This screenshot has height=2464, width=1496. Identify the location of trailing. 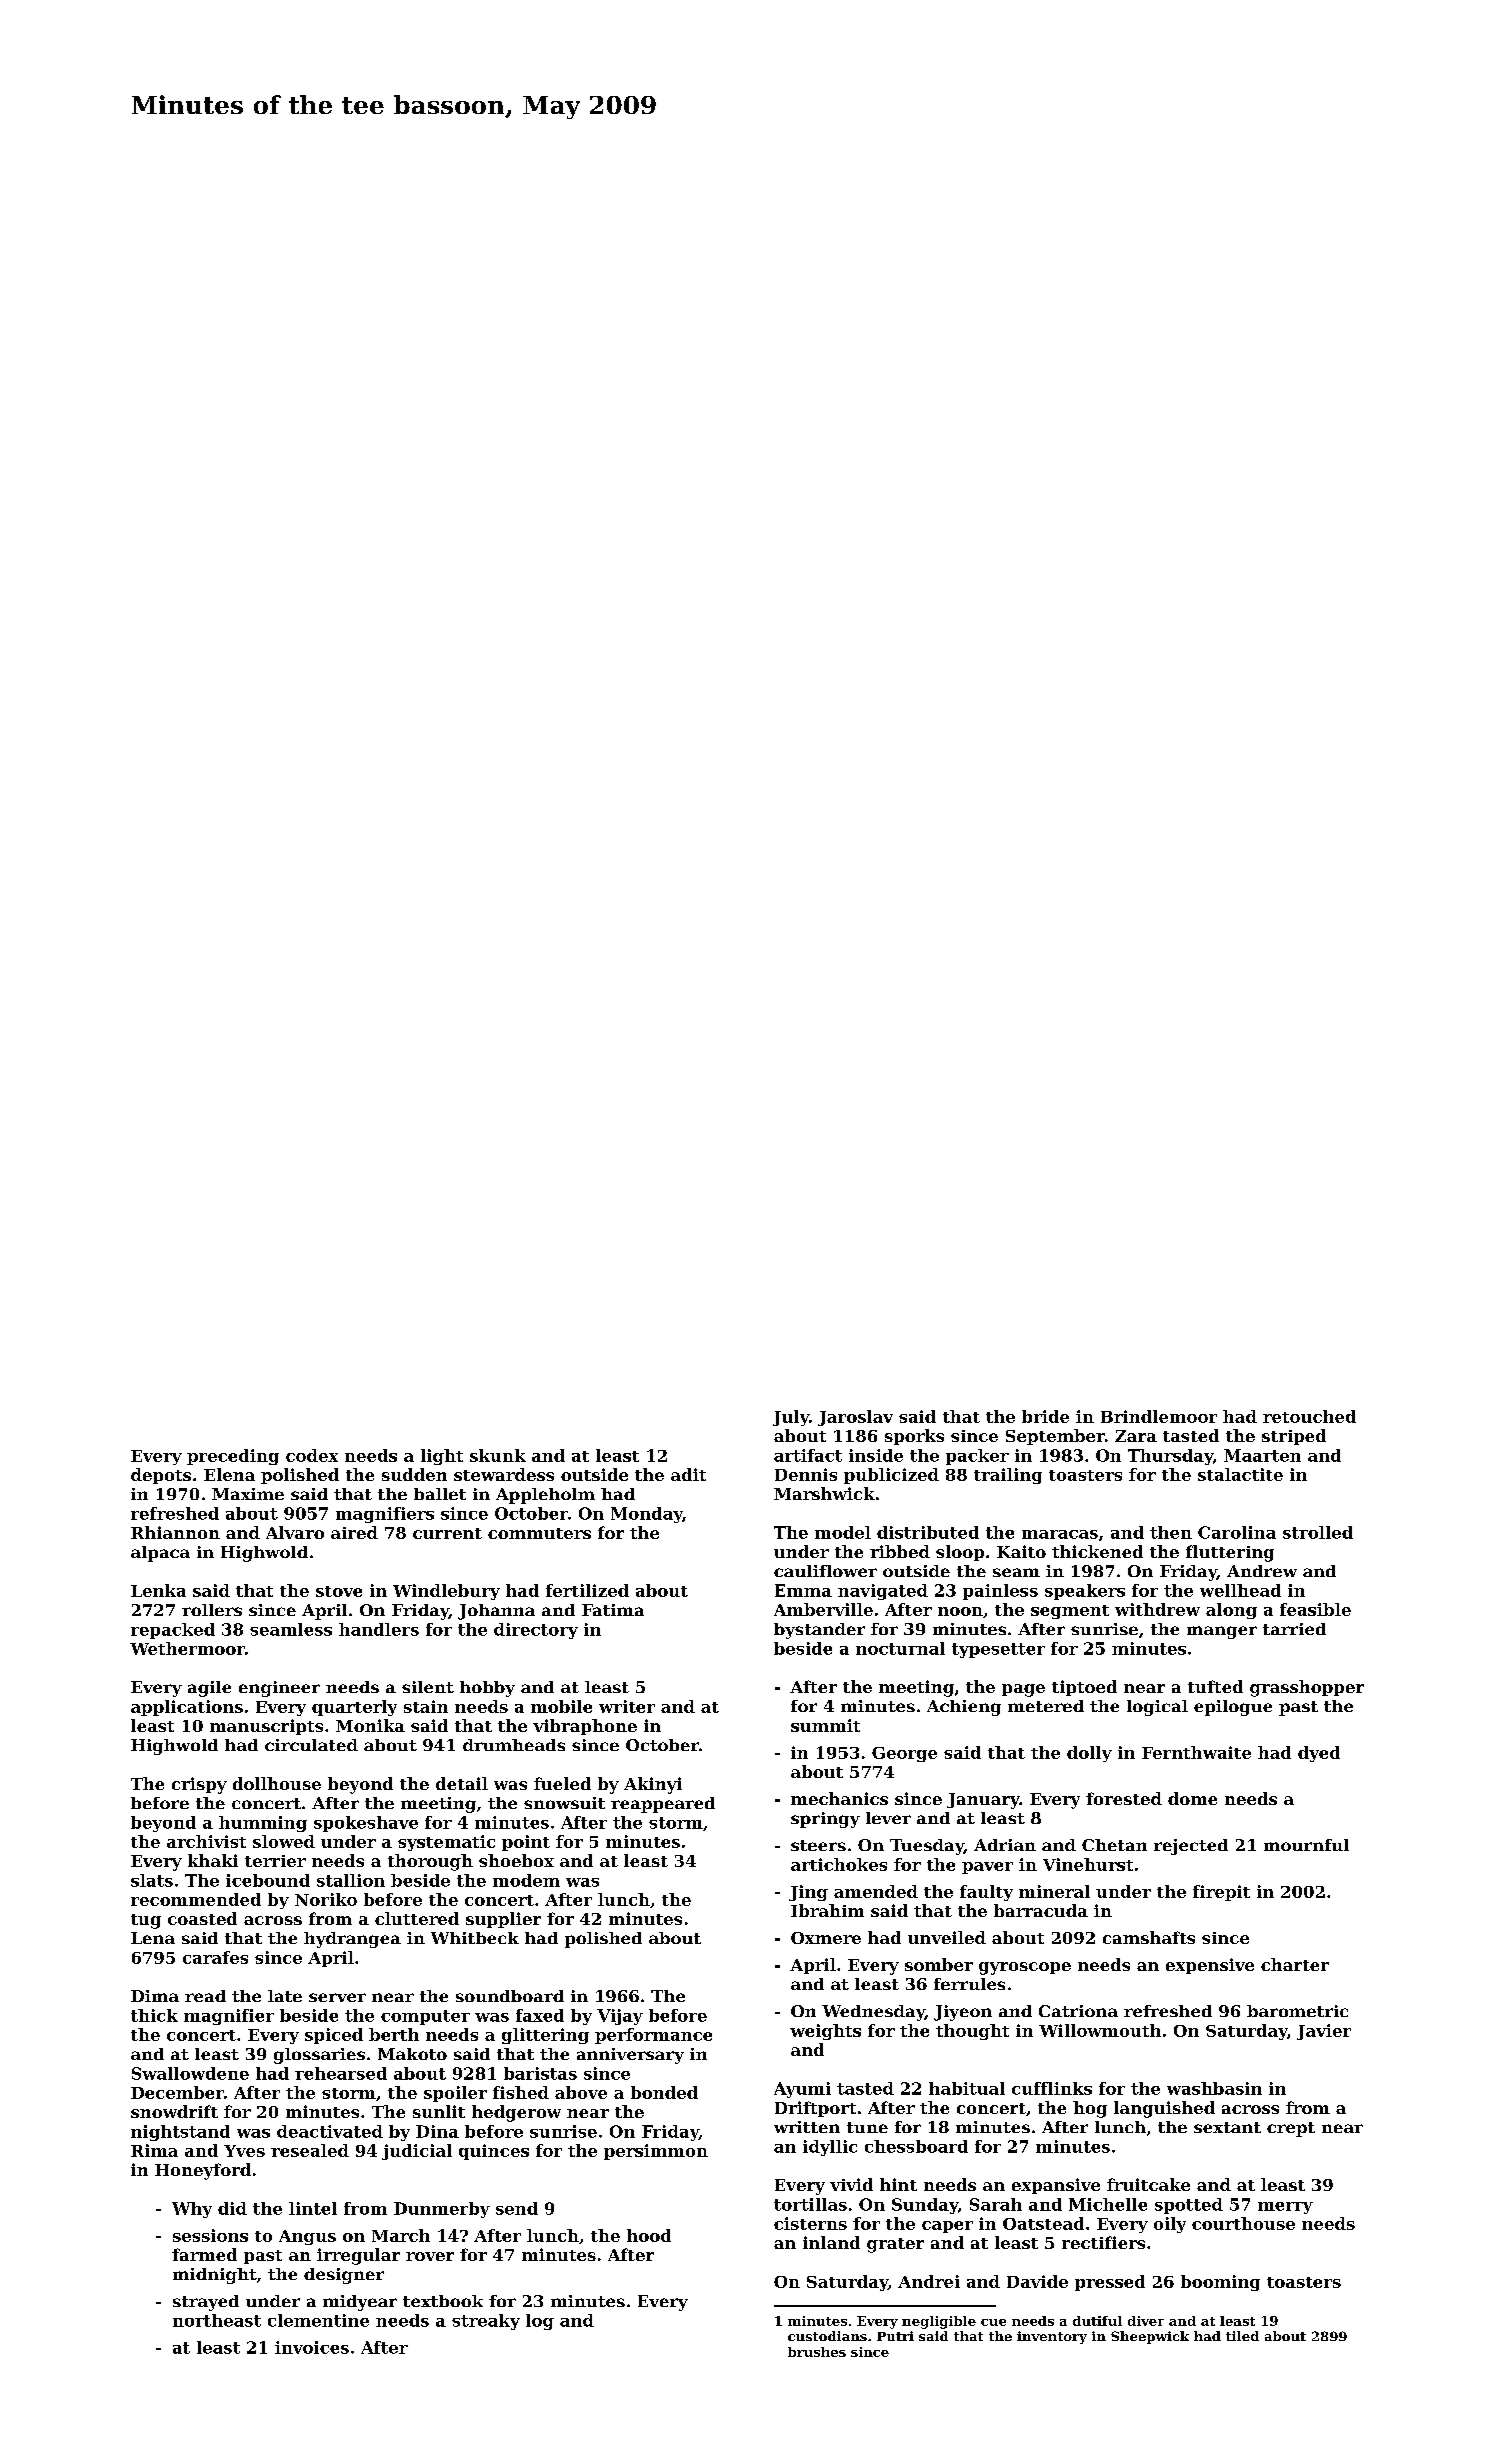
(1008, 1476).
